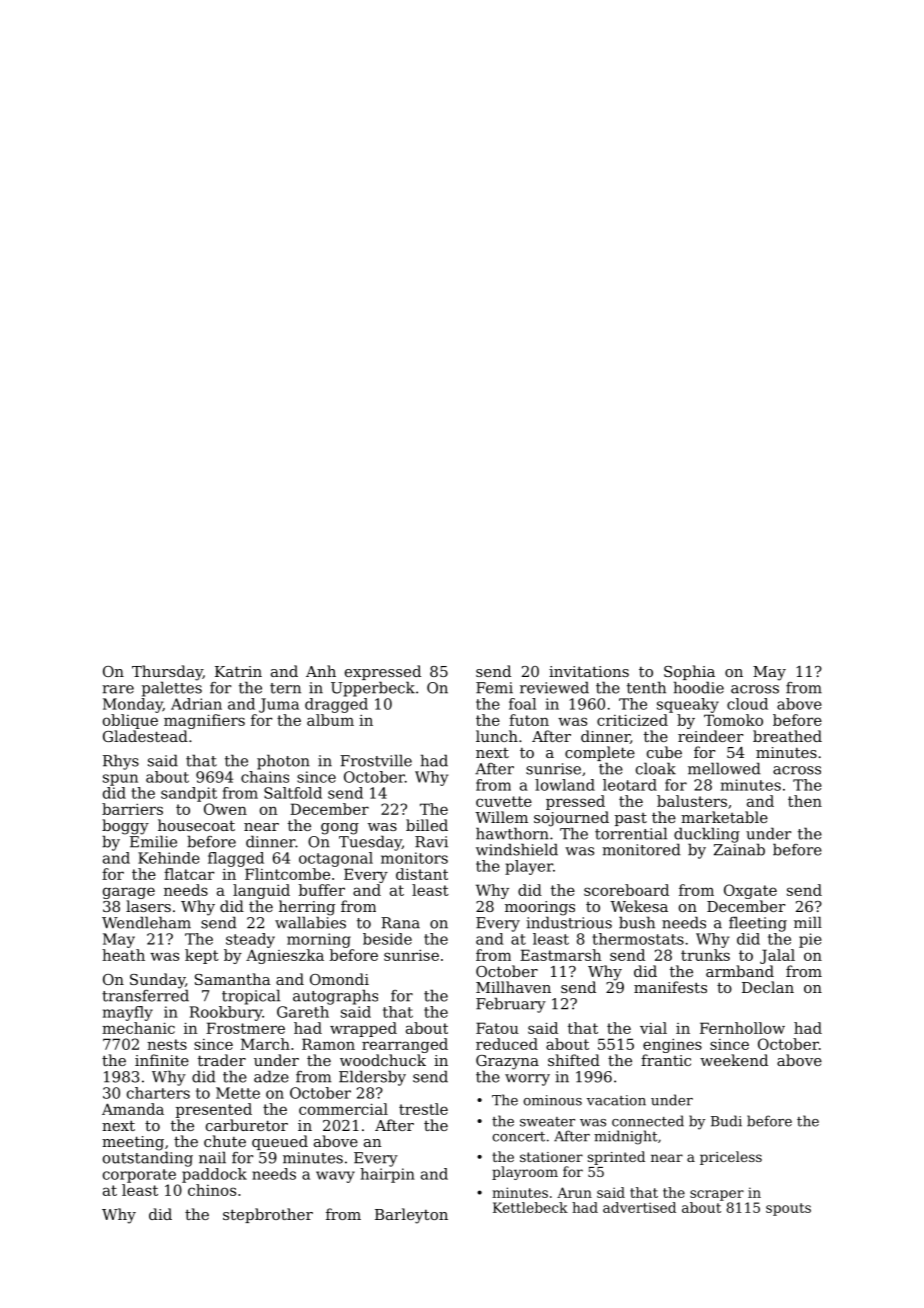 Image resolution: width=924 pixels, height=1308 pixels. What do you see at coordinates (710, 736) in the page?
I see `reindeer` at bounding box center [710, 736].
